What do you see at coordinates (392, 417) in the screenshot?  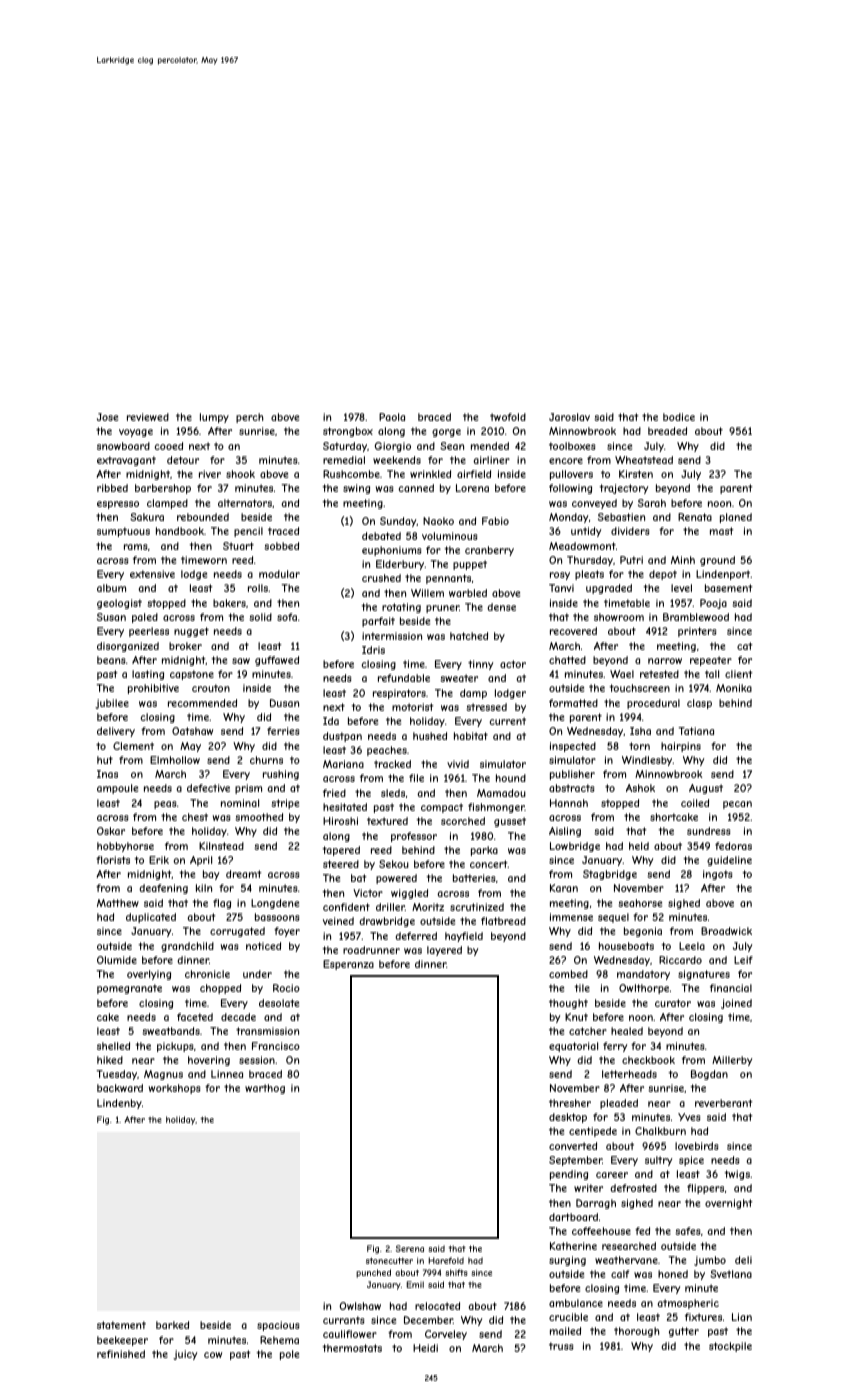 I see `Paola` at bounding box center [392, 417].
